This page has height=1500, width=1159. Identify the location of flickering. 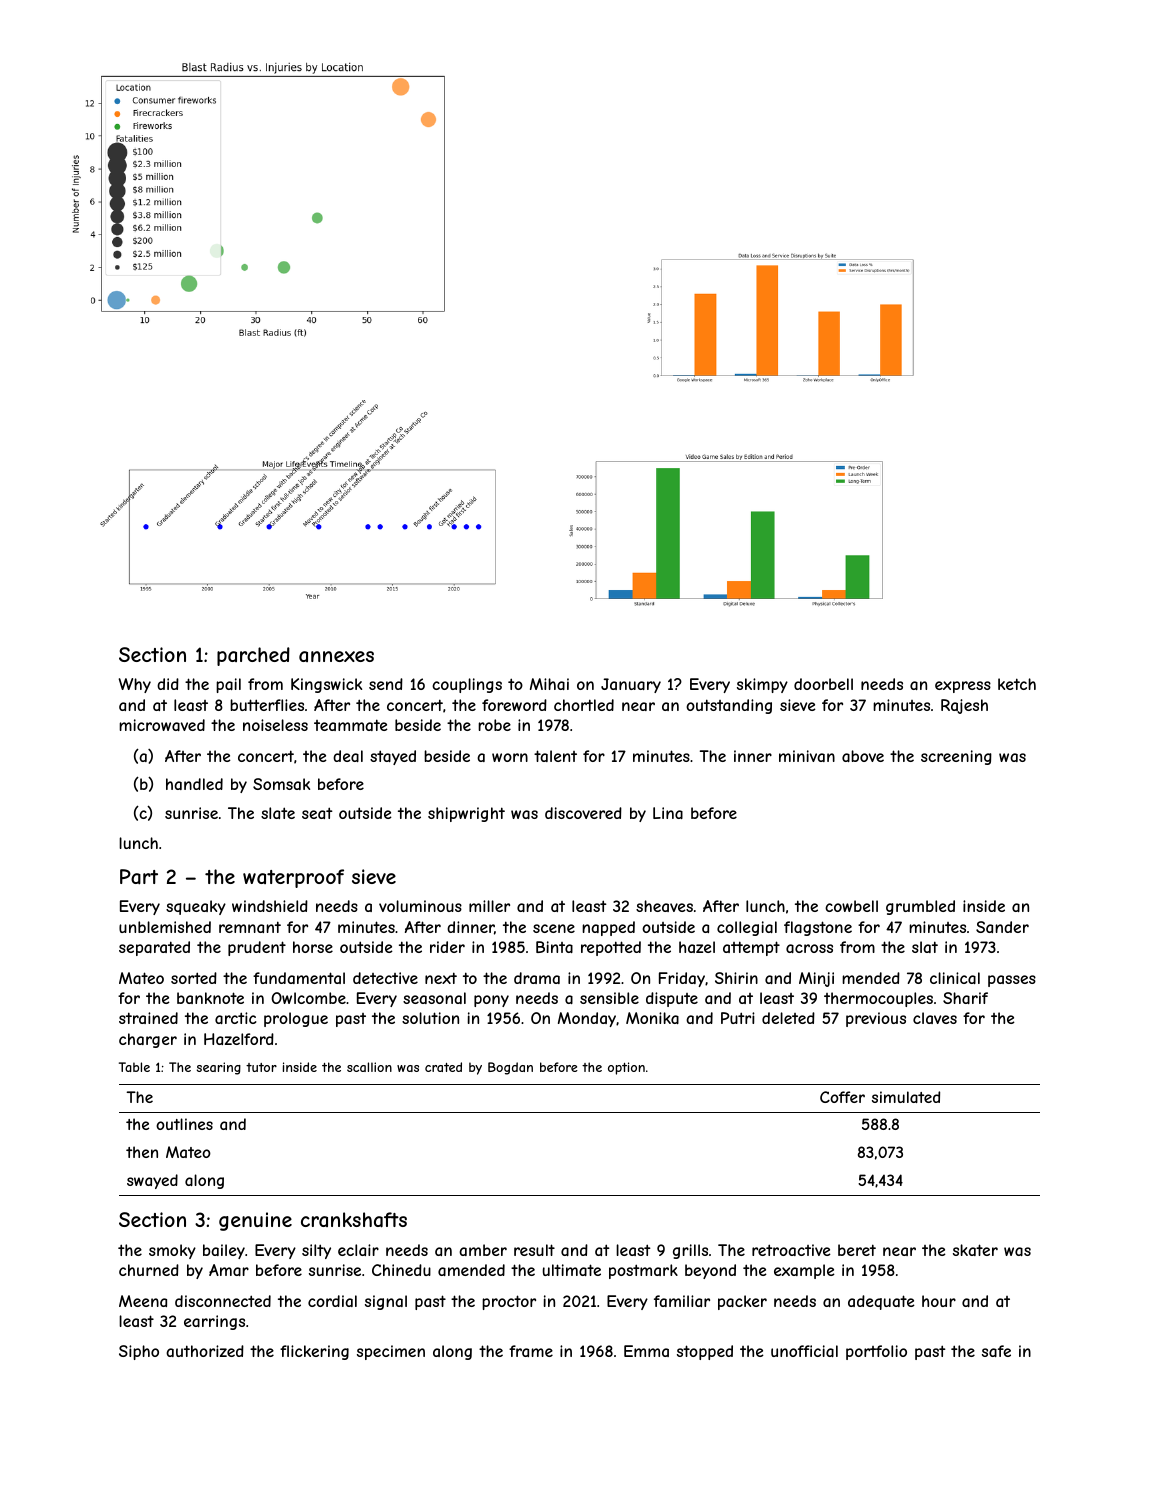
(314, 1352).
